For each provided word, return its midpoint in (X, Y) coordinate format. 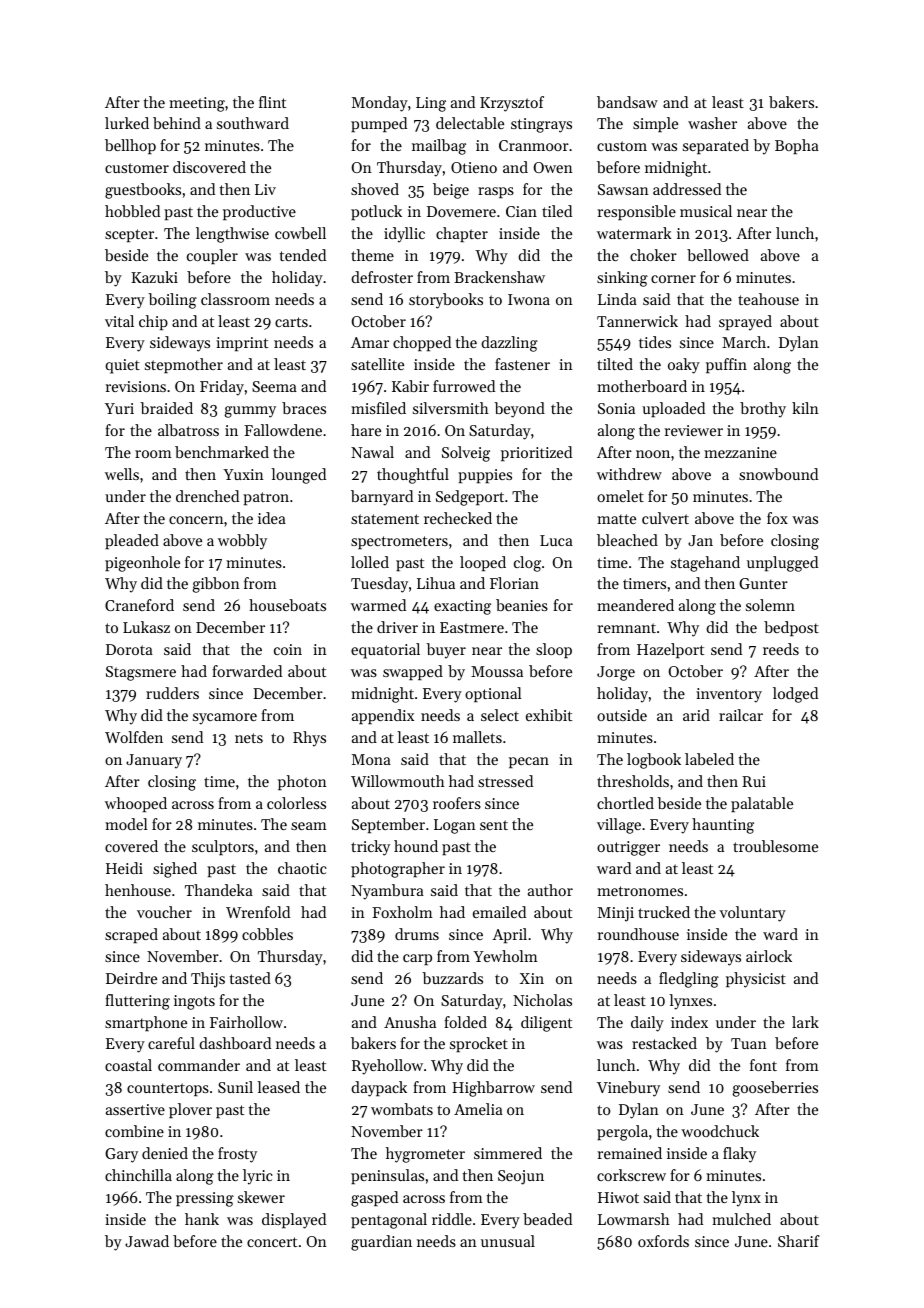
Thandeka (219, 890)
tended (303, 255)
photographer (398, 870)
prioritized (536, 453)
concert (272, 1242)
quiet (122, 366)
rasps (496, 192)
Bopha (797, 146)
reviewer (694, 430)
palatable (762, 804)
